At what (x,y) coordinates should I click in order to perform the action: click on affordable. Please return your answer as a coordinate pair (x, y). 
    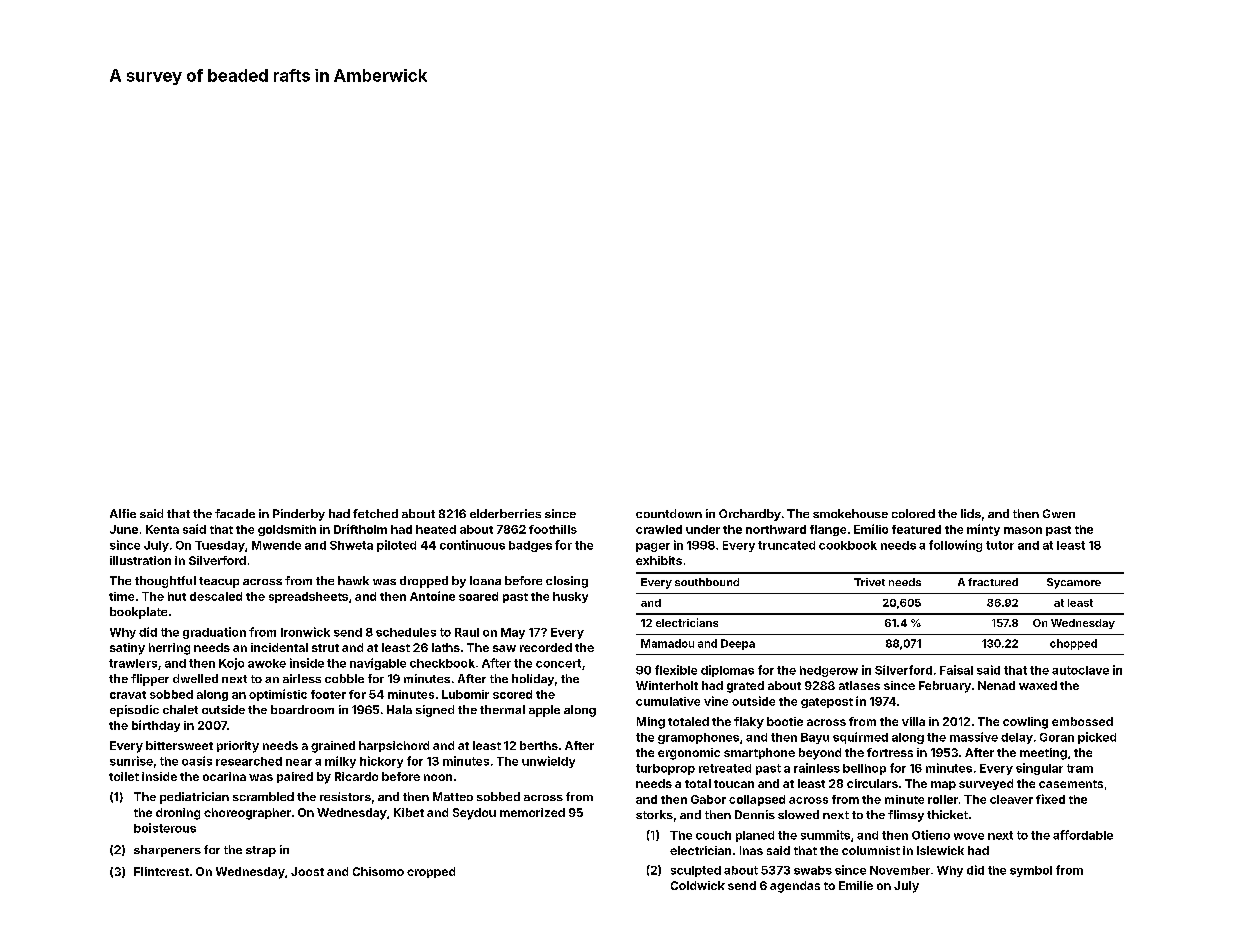
    Looking at the image, I should click on (1083, 835).
